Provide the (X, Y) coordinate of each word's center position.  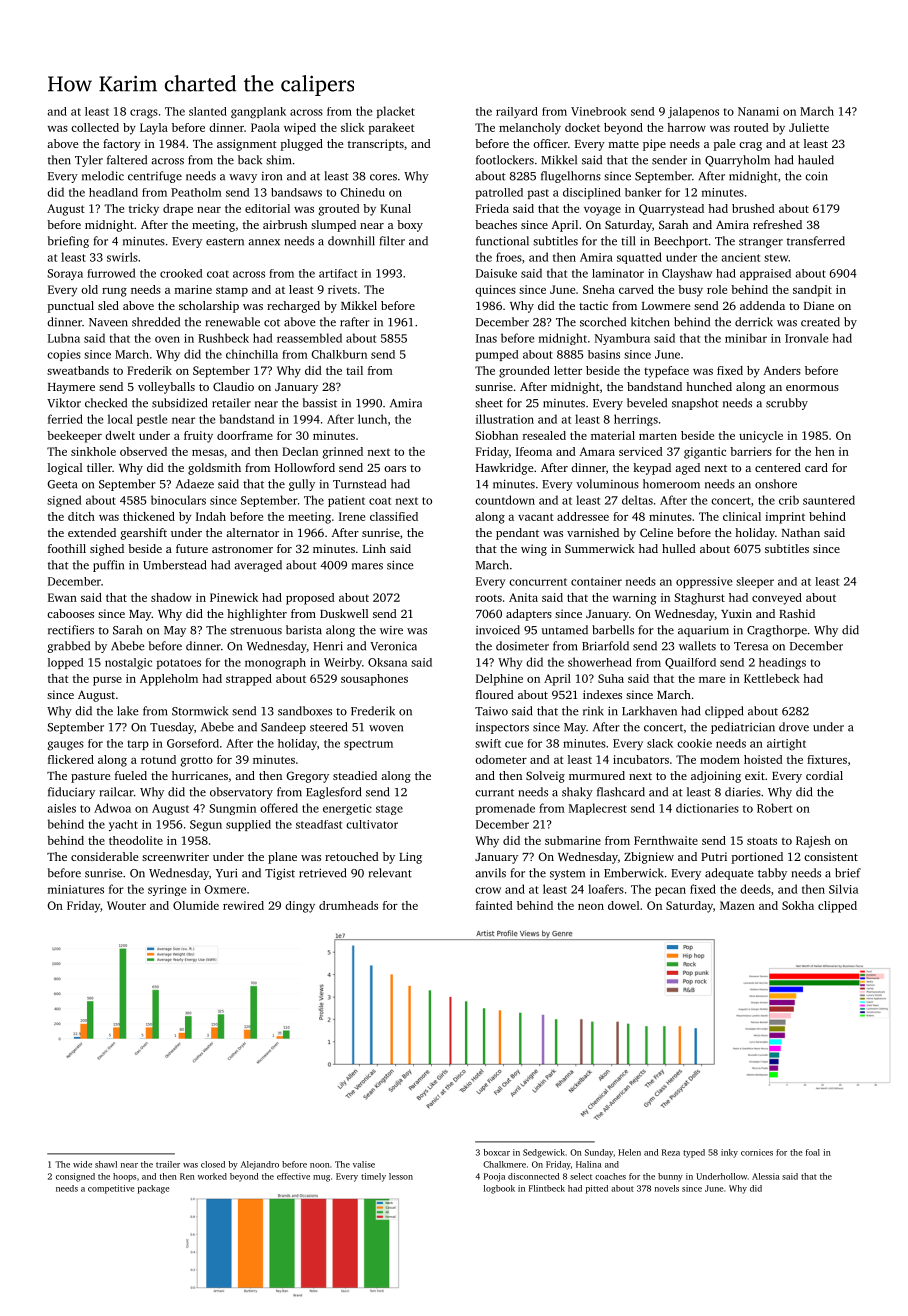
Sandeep (283, 728)
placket (396, 112)
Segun (206, 825)
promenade (505, 809)
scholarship (209, 307)
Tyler (89, 161)
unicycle (761, 437)
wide (82, 1164)
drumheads (348, 905)
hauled (816, 160)
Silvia (843, 889)
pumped (497, 355)
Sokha (798, 905)
